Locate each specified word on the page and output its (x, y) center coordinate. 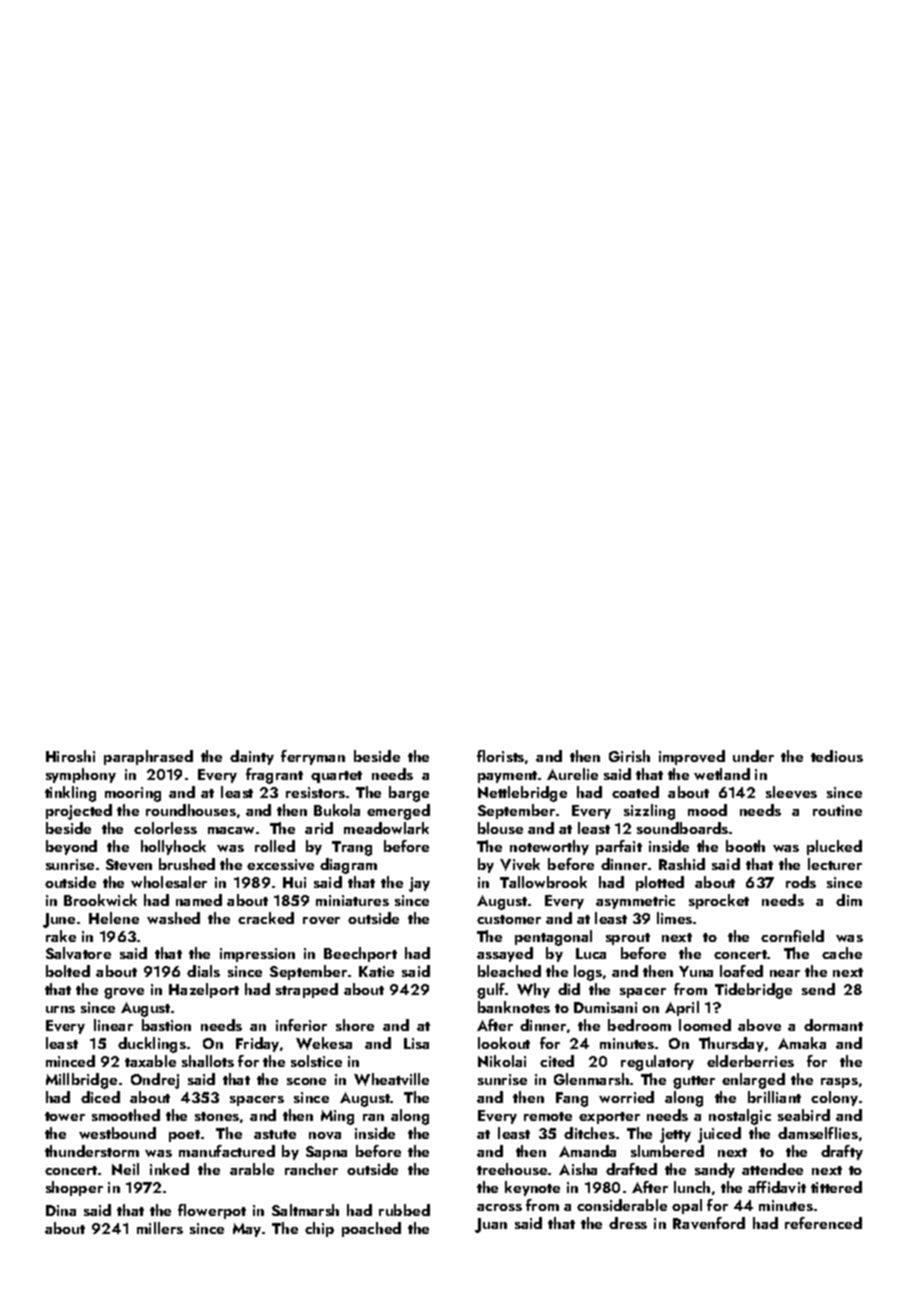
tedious (837, 756)
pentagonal (553, 938)
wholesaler (169, 882)
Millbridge (81, 1081)
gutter (694, 1082)
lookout (504, 1043)
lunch (692, 1187)
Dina (61, 1210)
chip (319, 1229)
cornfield (792, 936)
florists (500, 756)
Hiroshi (70, 756)
